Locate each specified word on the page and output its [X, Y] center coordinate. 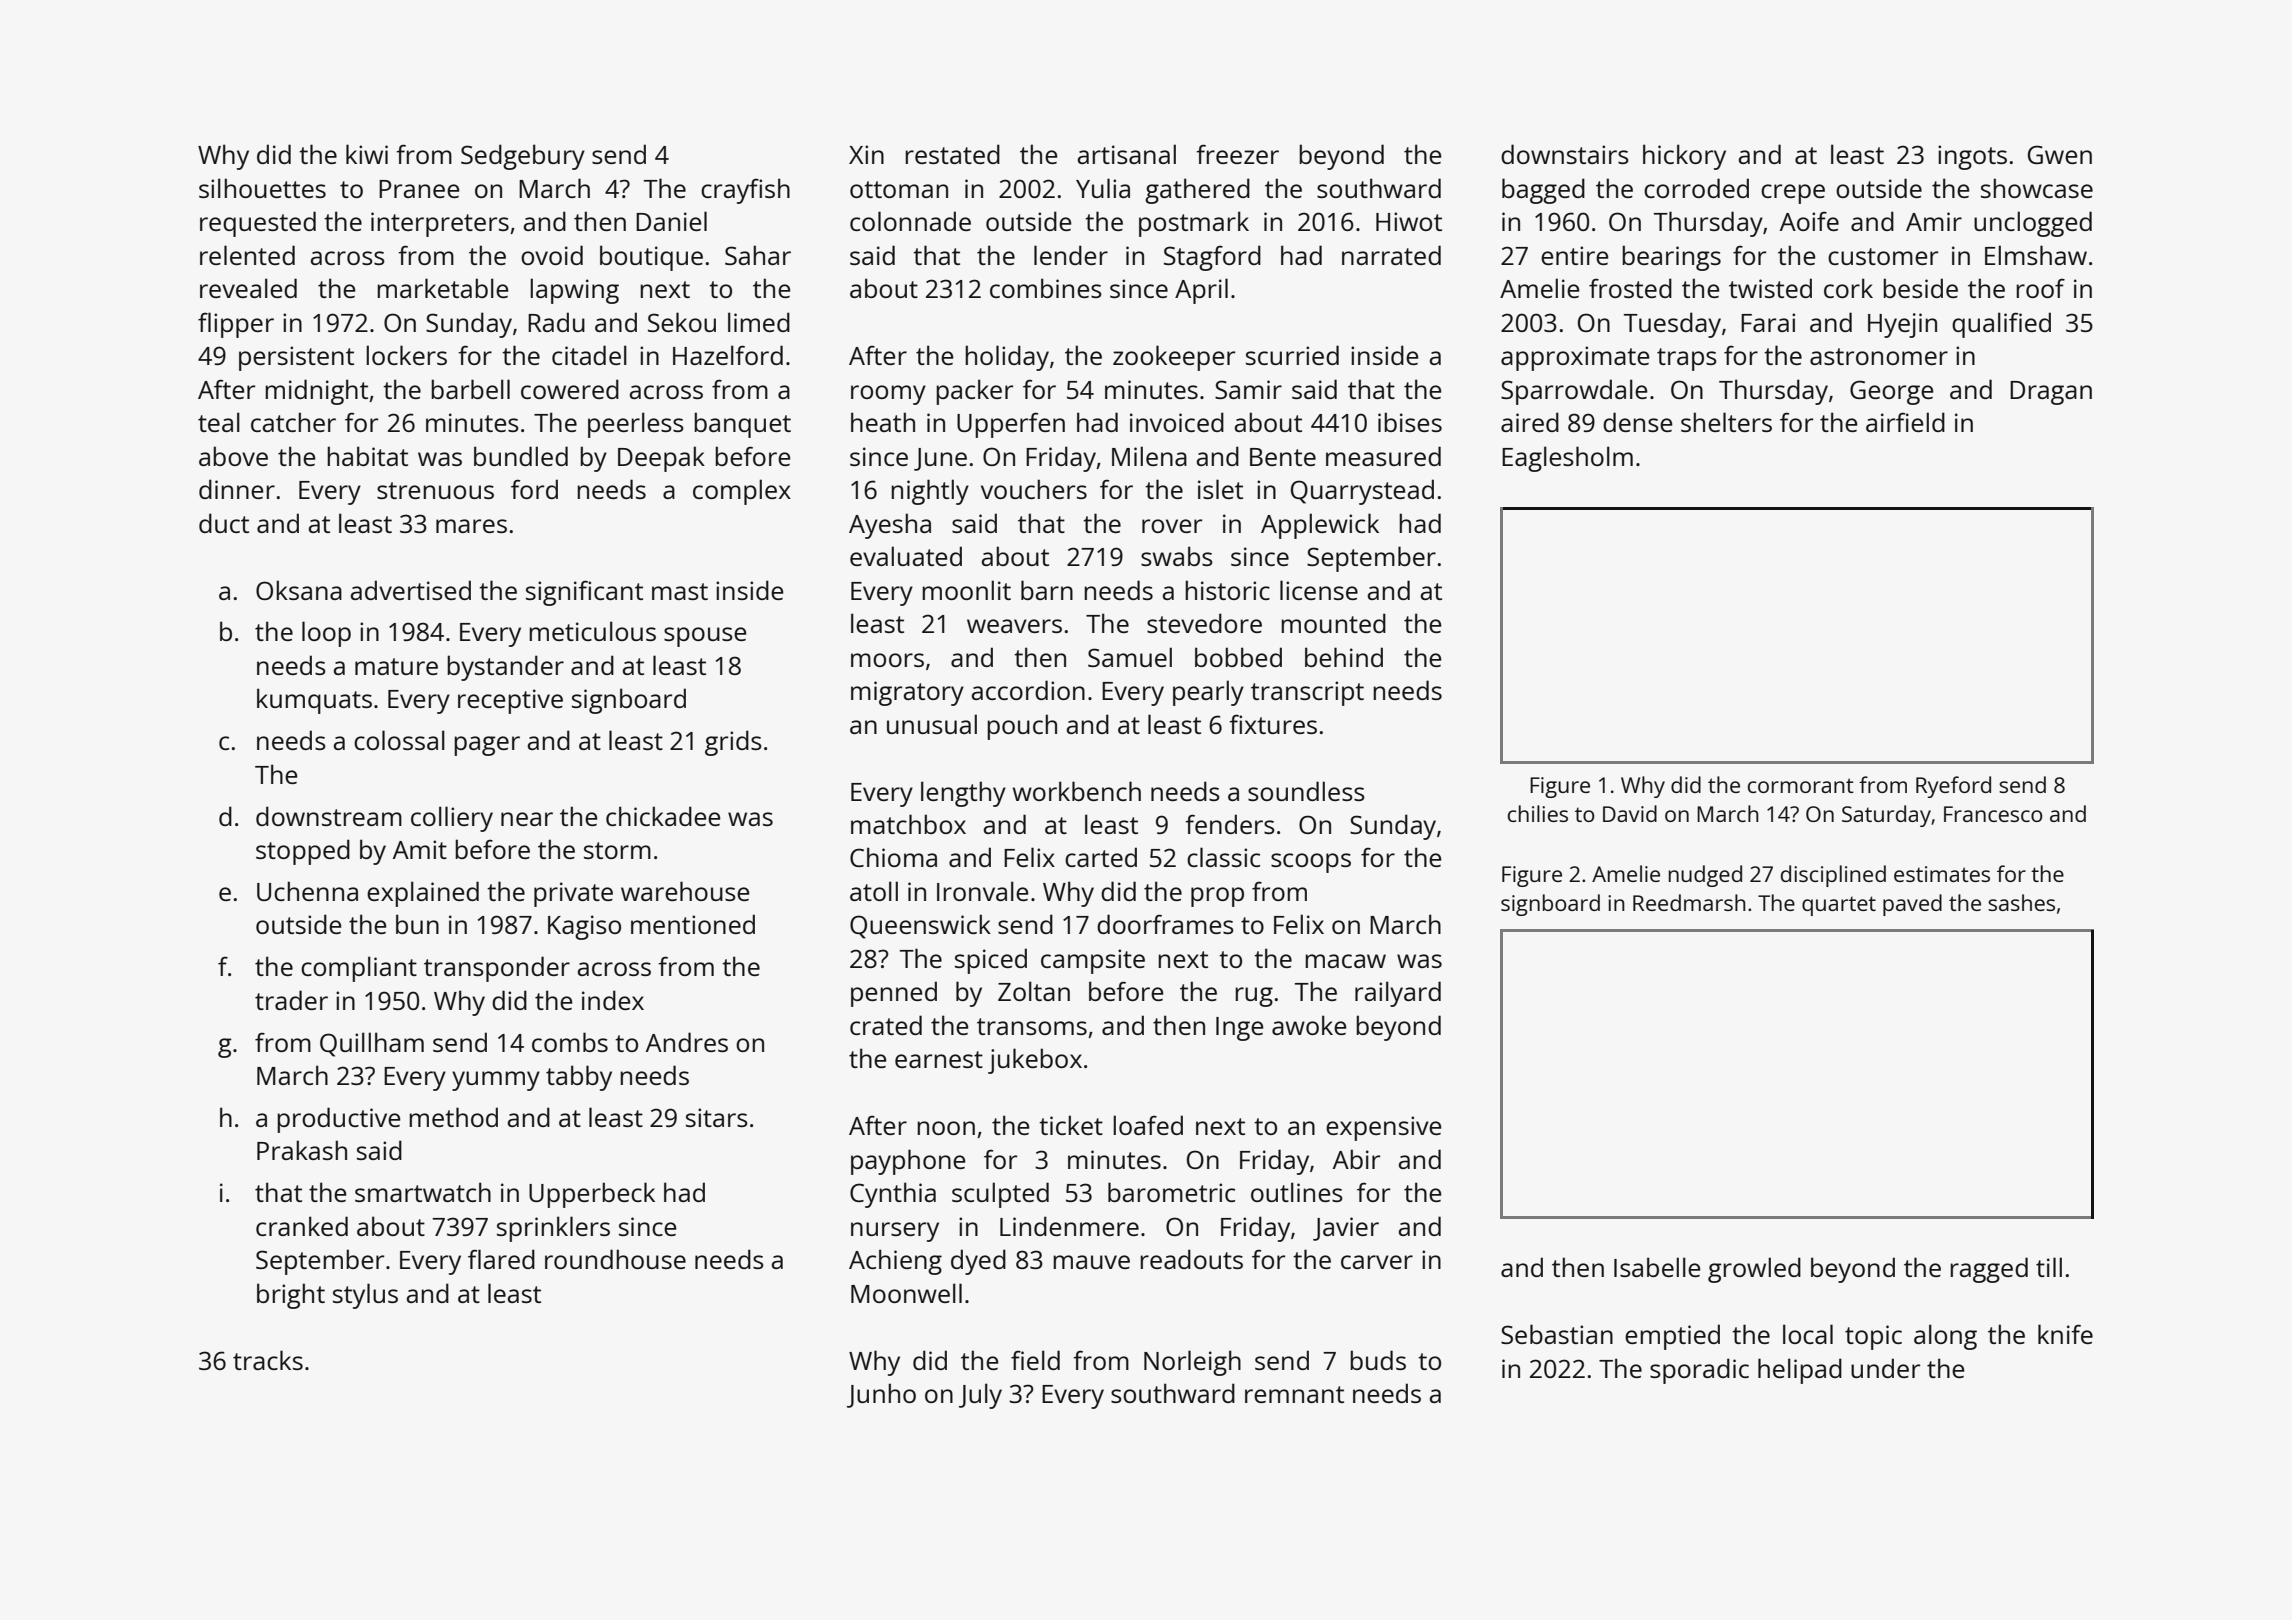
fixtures [1273, 724]
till [2049, 1267]
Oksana [299, 590]
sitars [717, 1117]
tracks [268, 1360]
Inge [1240, 1029]
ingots [1972, 157]
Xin [866, 154]
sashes [2021, 902]
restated [952, 154]
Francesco [1993, 814]
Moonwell [906, 1293]
